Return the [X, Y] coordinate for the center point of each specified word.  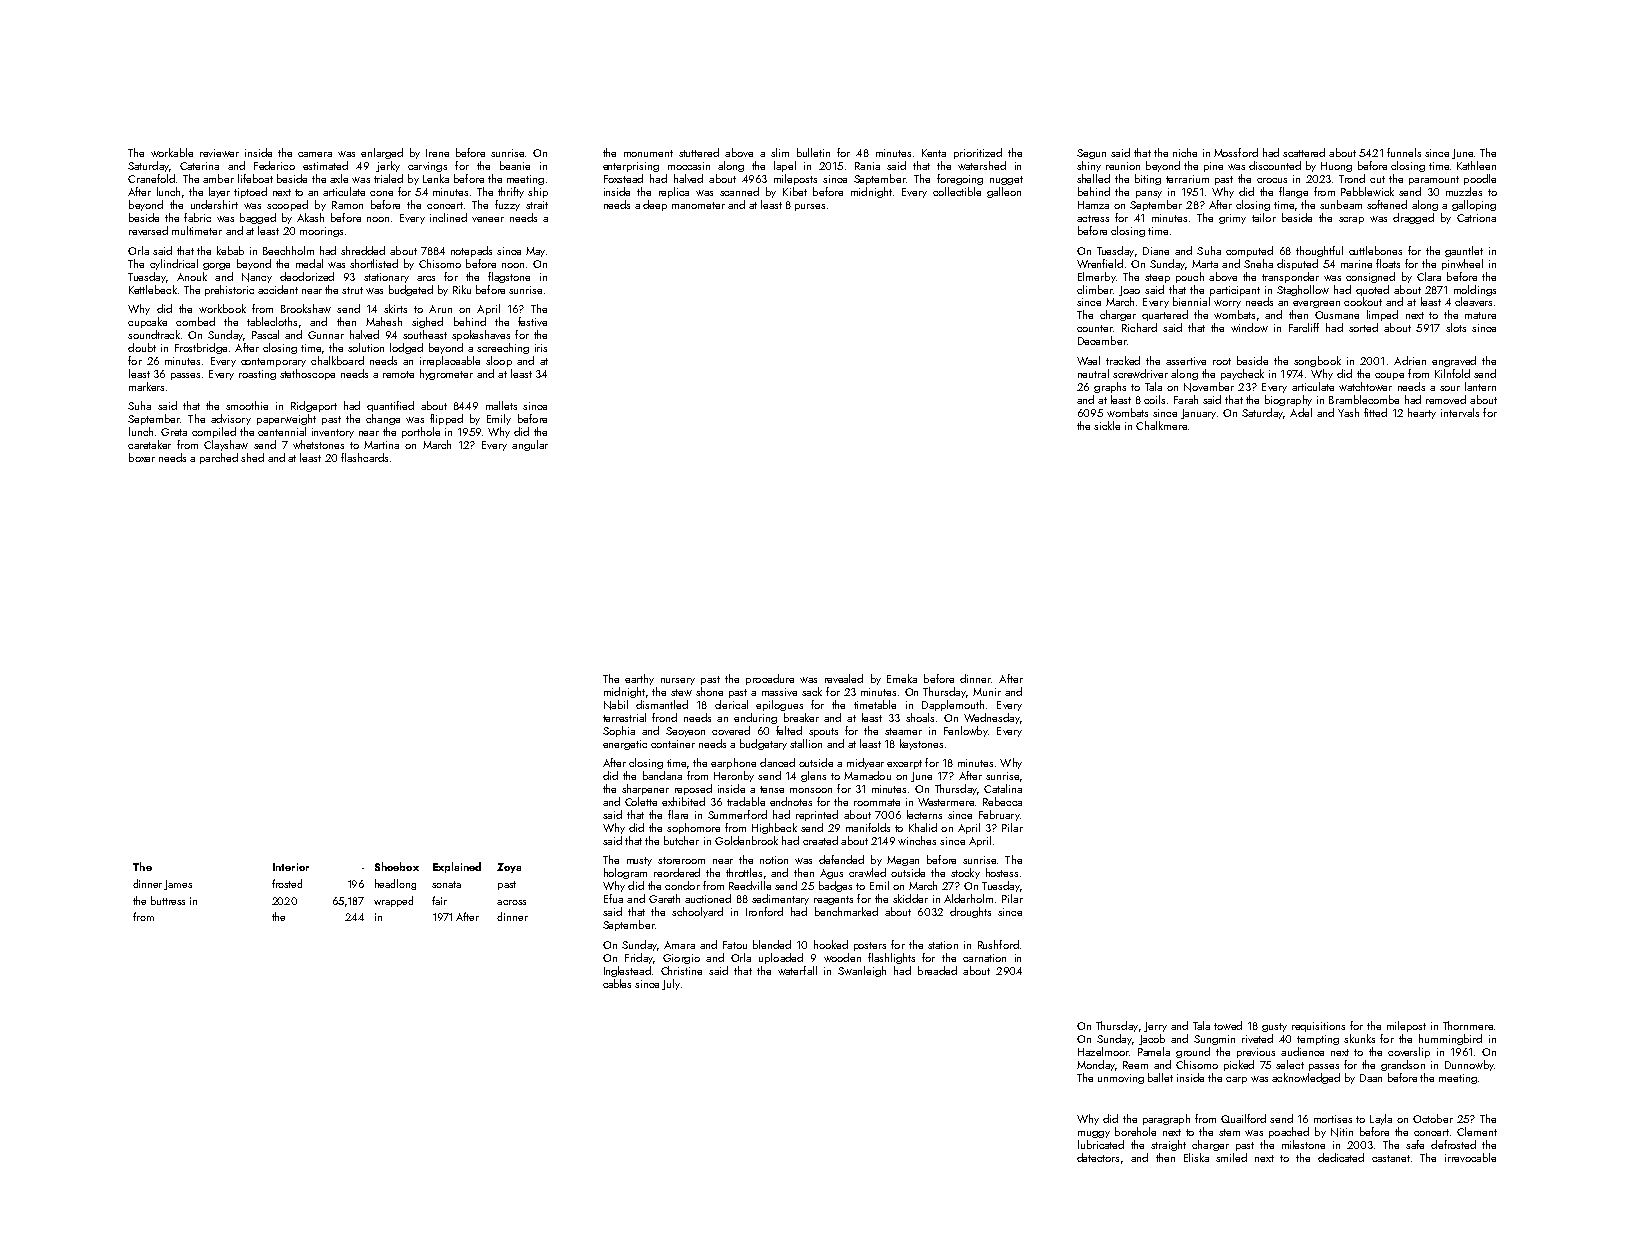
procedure [770, 679]
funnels [1404, 152]
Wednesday [992, 718]
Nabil [616, 705]
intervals [1460, 412]
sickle [1107, 425]
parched [219, 458]
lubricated [1101, 1144]
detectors [1098, 1157]
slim [780, 152]
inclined [448, 217]
